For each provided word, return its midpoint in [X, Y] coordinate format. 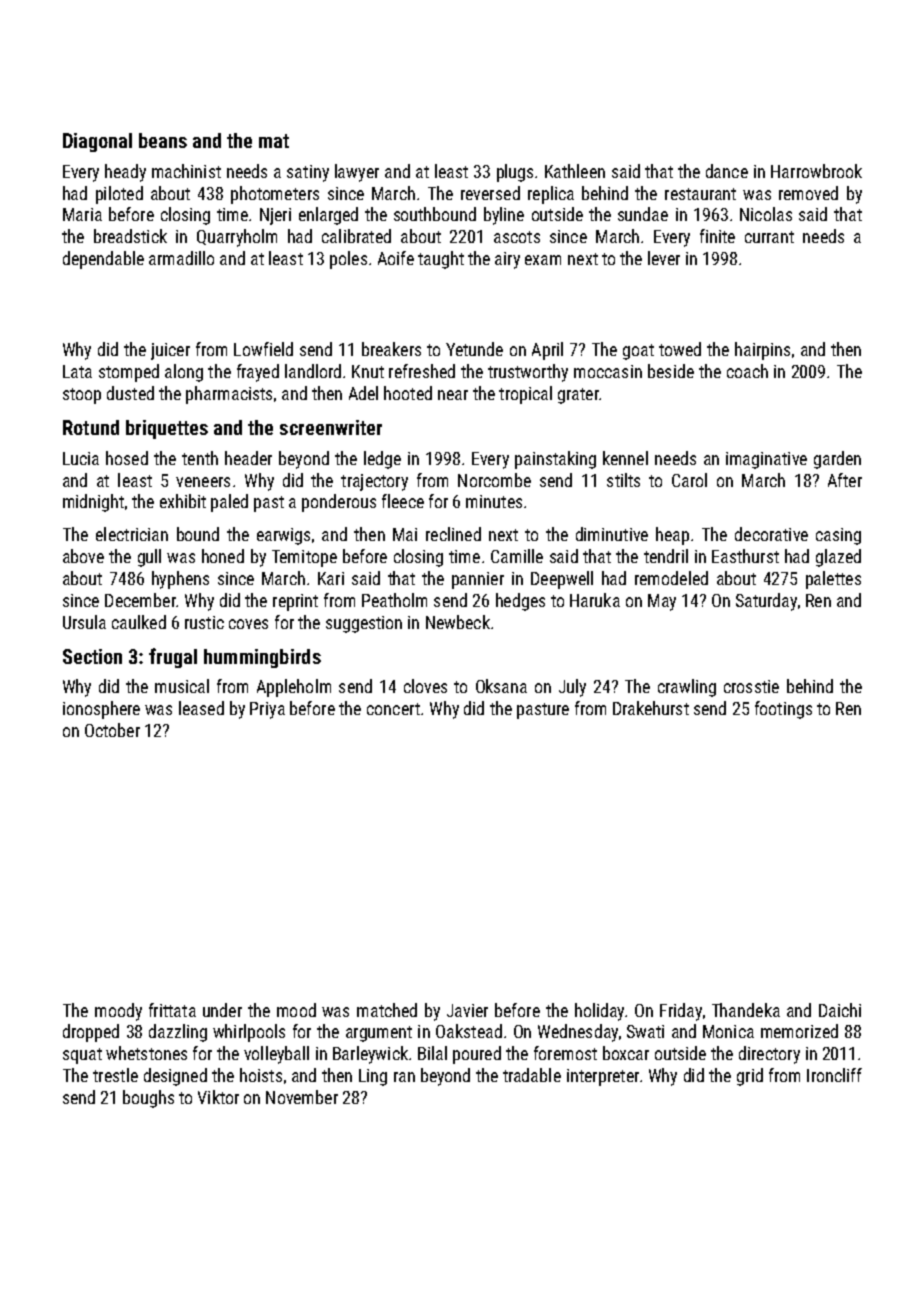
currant [769, 237]
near [453, 395]
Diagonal [97, 142]
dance [727, 171]
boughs [148, 1099]
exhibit [183, 501]
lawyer [357, 173]
